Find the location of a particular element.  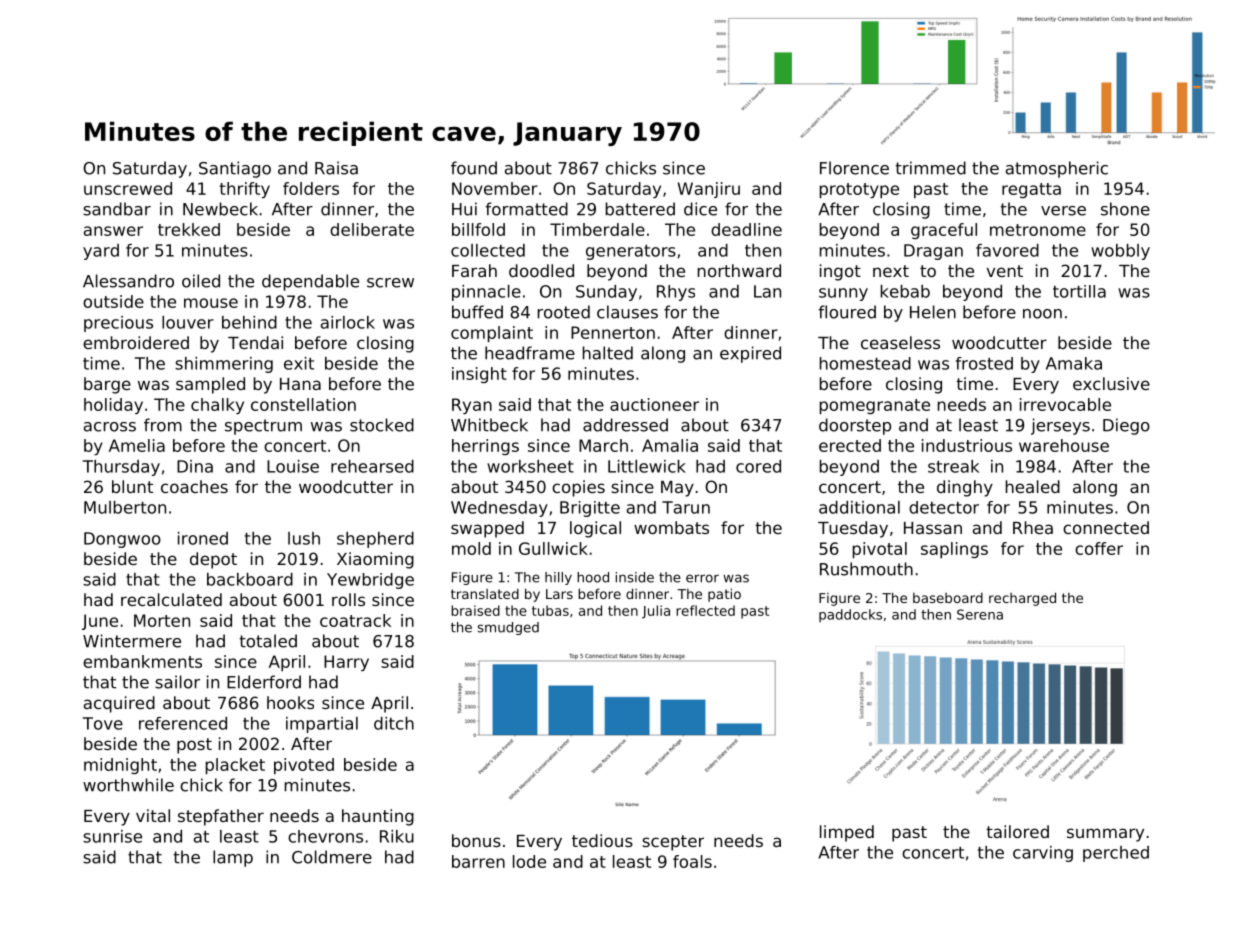

Santiago is located at coordinates (235, 169).
